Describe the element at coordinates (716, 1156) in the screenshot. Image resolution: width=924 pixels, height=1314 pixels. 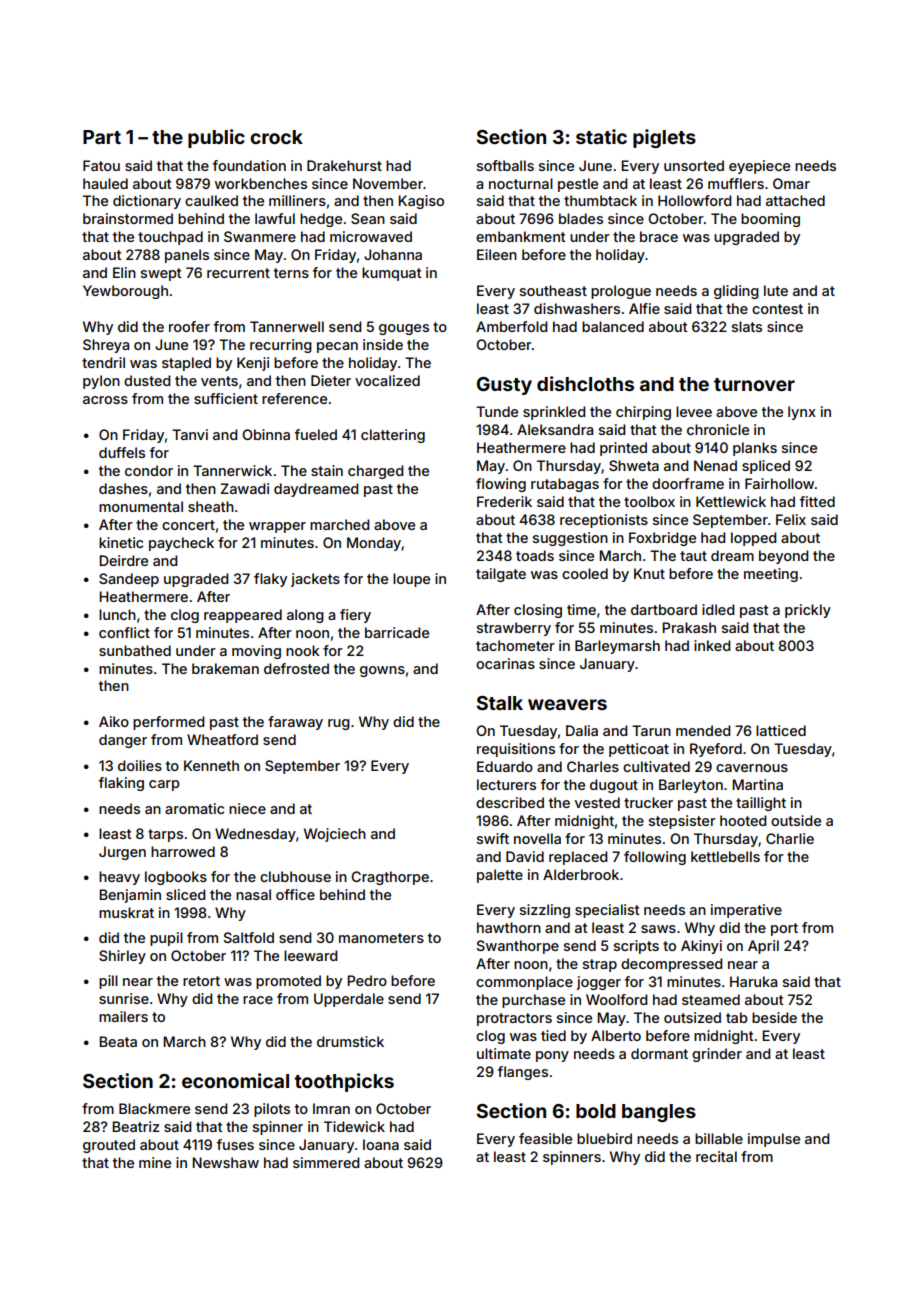
I see `recital` at that location.
